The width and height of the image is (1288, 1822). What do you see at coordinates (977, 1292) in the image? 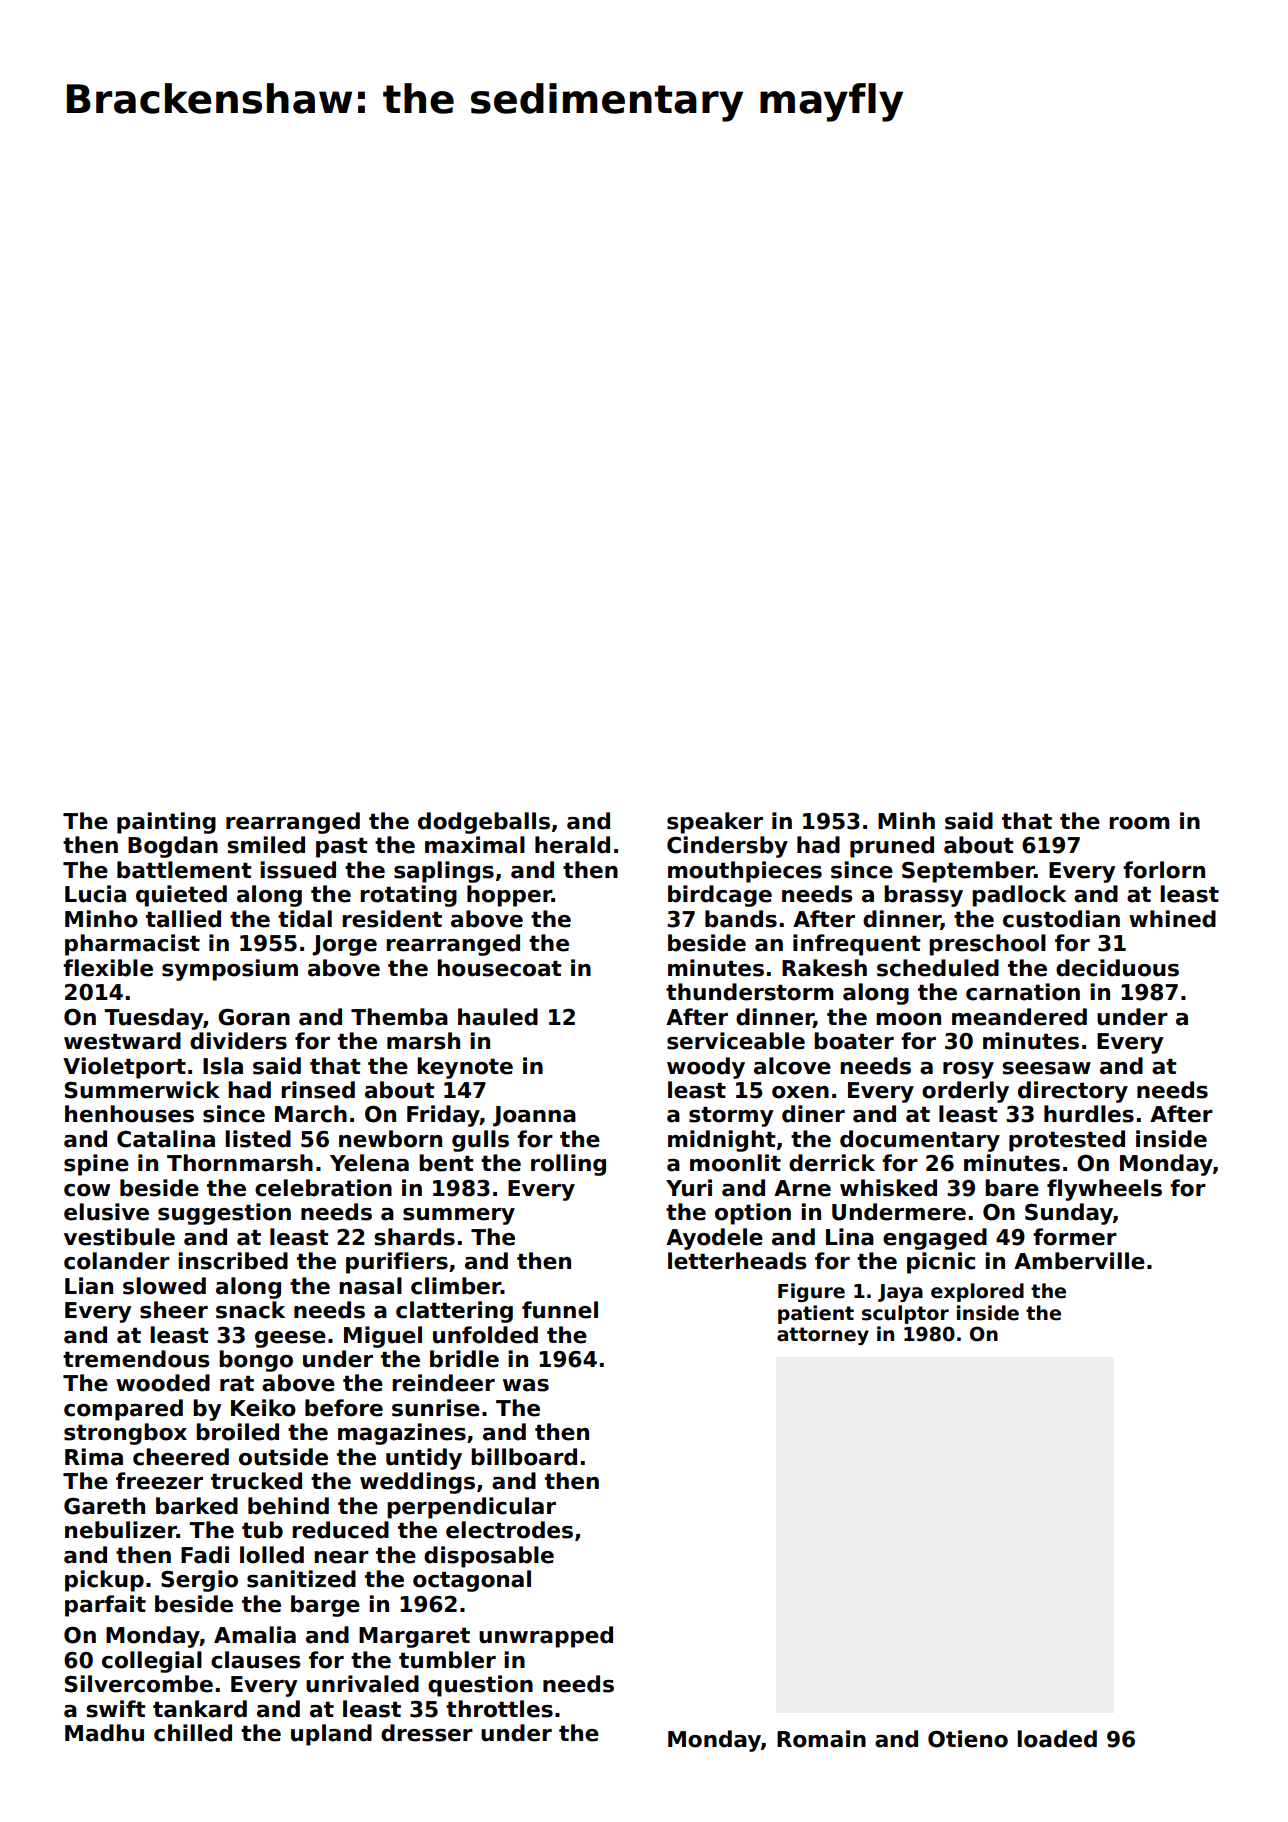
I see `explored` at bounding box center [977, 1292].
